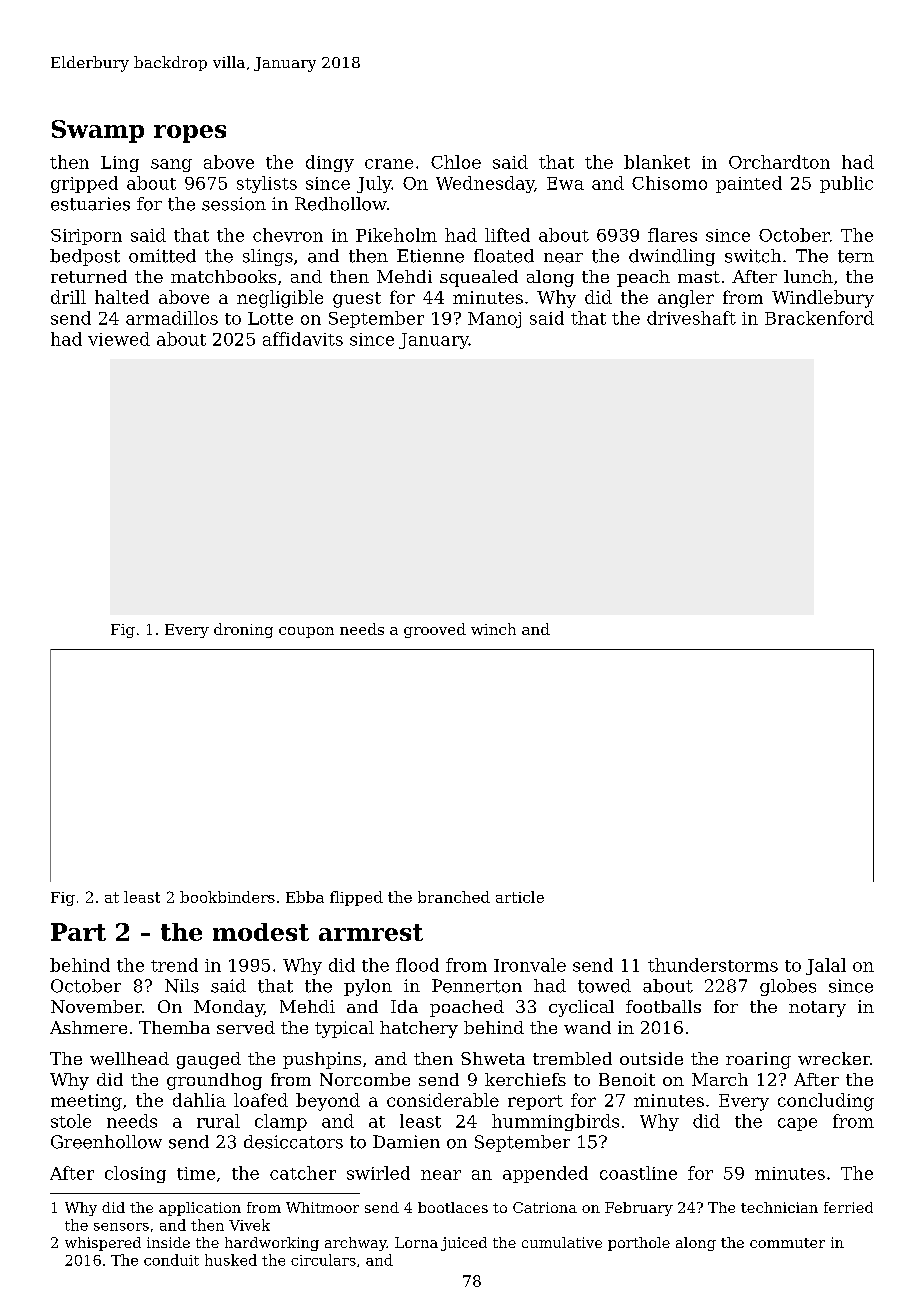 Image resolution: width=924 pixels, height=1308 pixels. What do you see at coordinates (406, 1142) in the document?
I see `Damien` at bounding box center [406, 1142].
